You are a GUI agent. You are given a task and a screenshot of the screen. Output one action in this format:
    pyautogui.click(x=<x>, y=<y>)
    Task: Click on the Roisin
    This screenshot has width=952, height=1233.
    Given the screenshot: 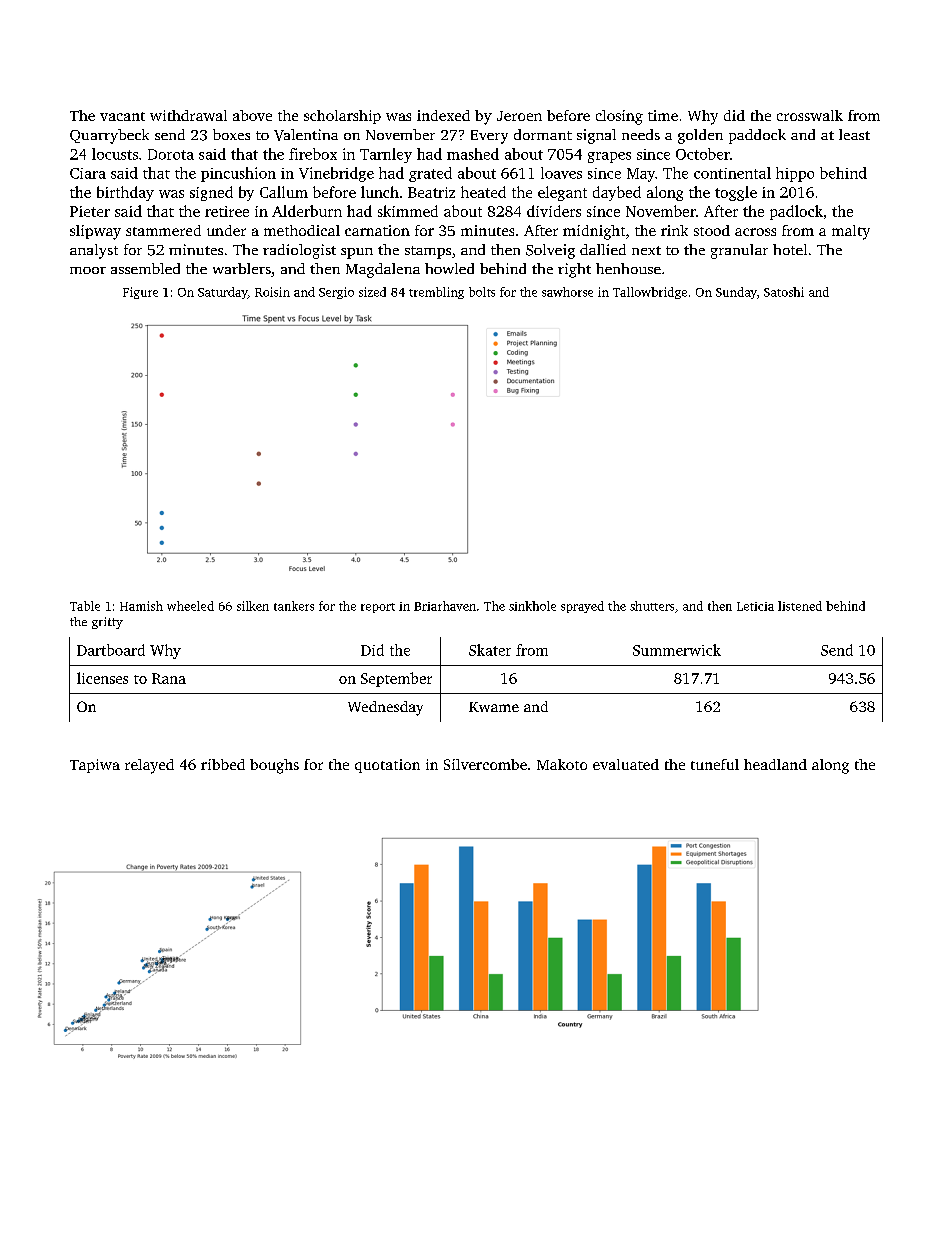 What is the action you would take?
    pyautogui.click(x=272, y=292)
